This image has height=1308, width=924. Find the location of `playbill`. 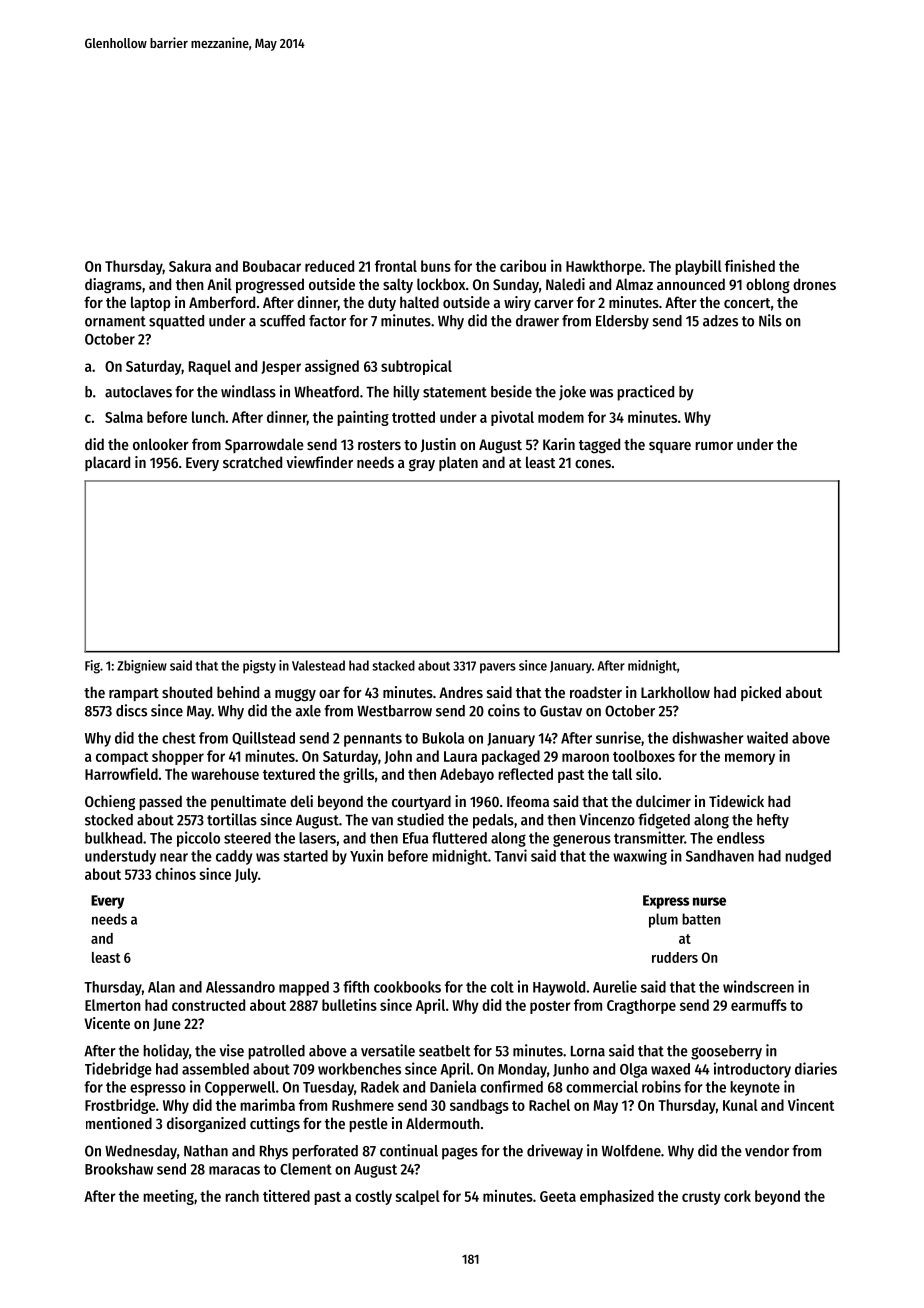

playbill is located at coordinates (698, 267).
